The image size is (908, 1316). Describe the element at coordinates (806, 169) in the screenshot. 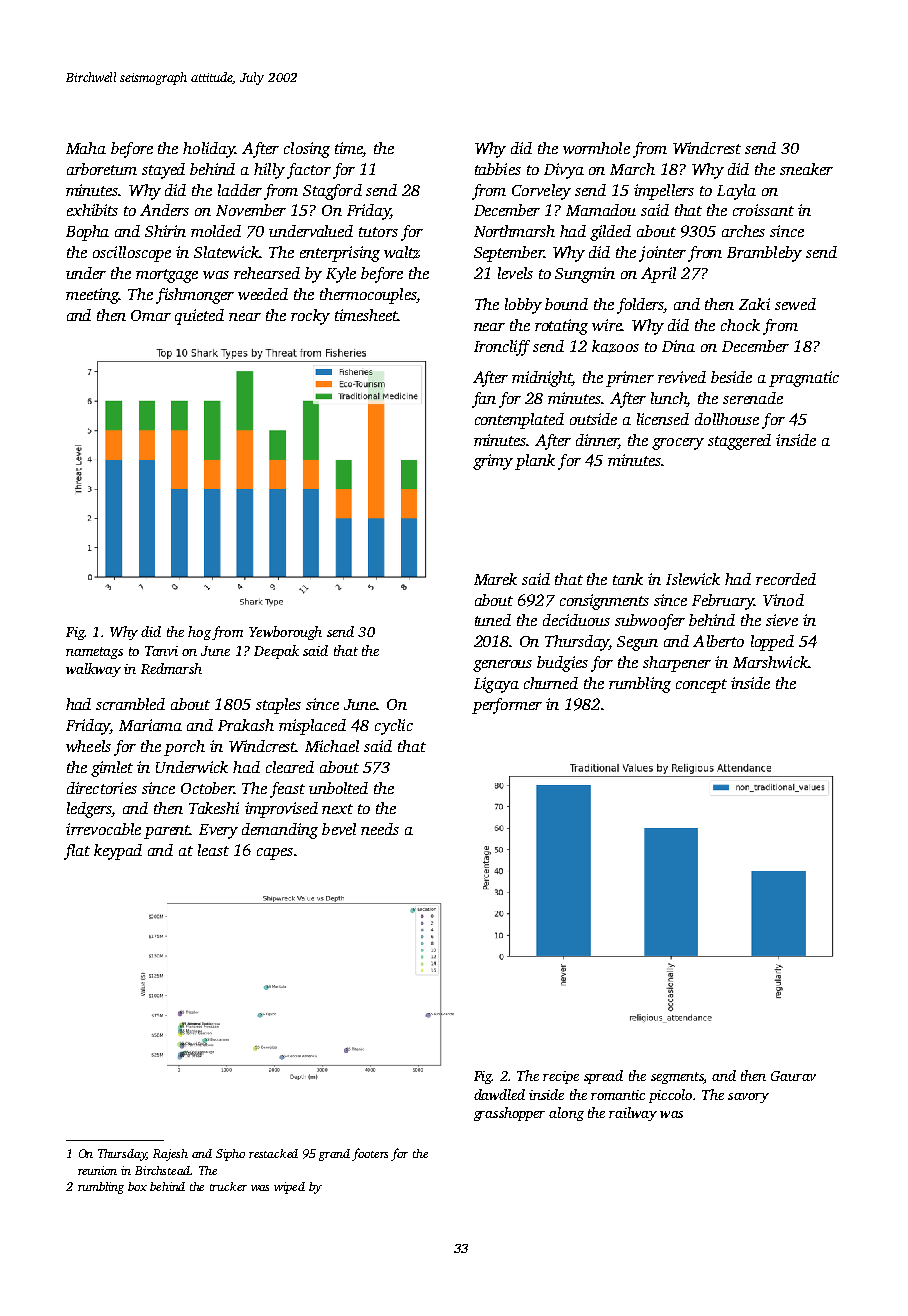

I see `sneaker` at that location.
